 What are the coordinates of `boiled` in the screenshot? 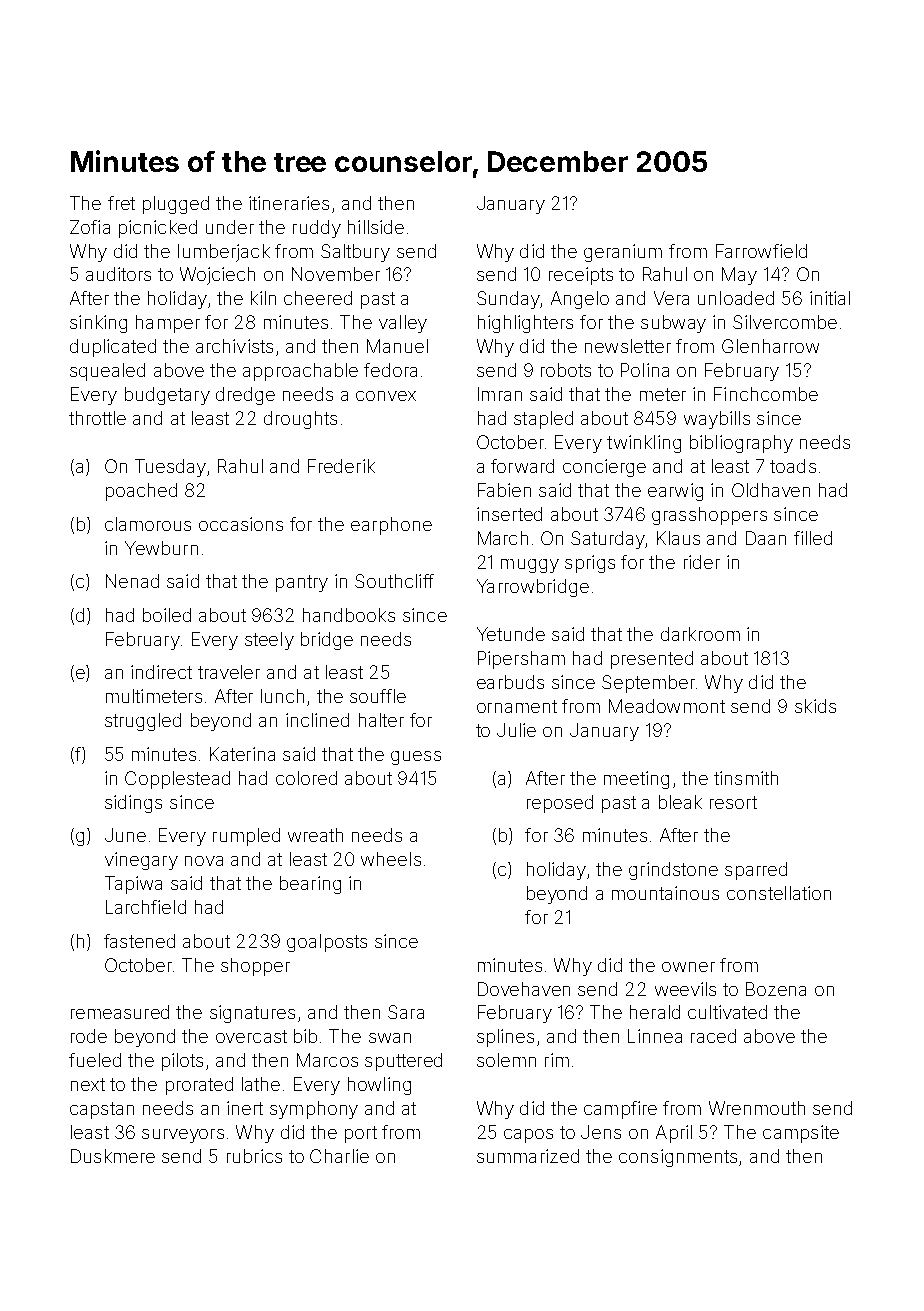 It's located at (167, 615).
